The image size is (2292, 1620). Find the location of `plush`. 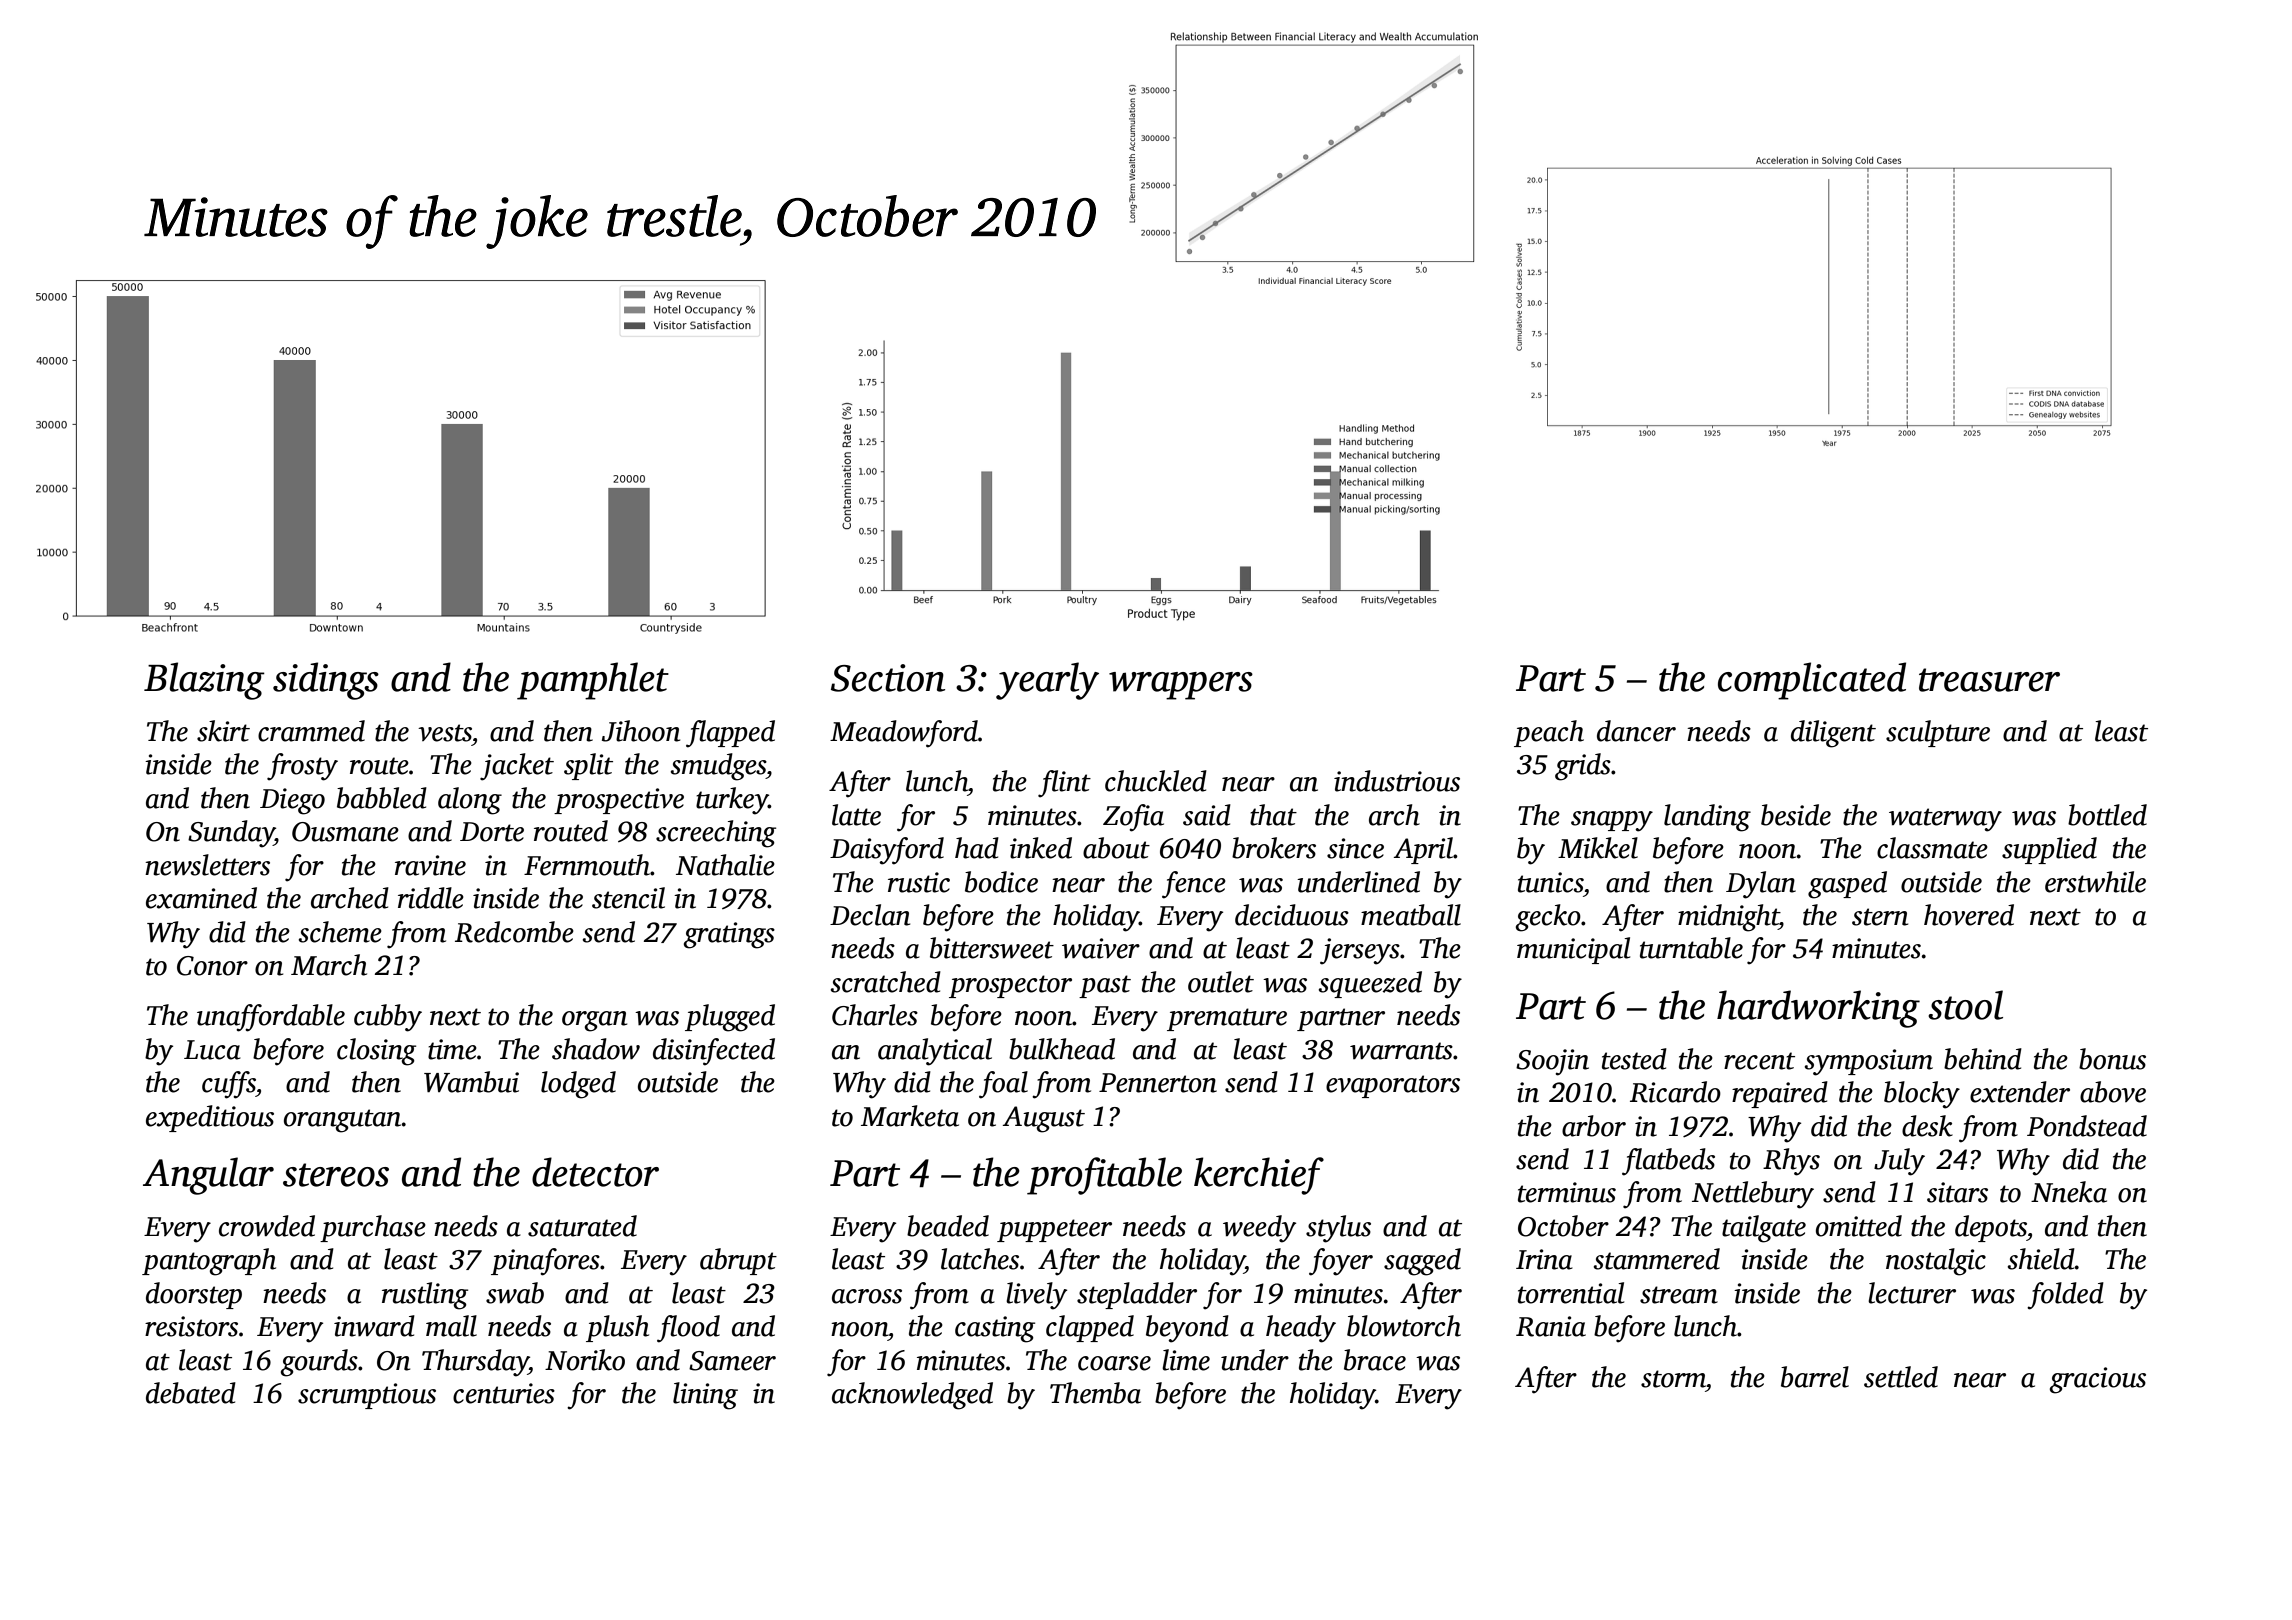

plush is located at coordinates (617, 1328).
